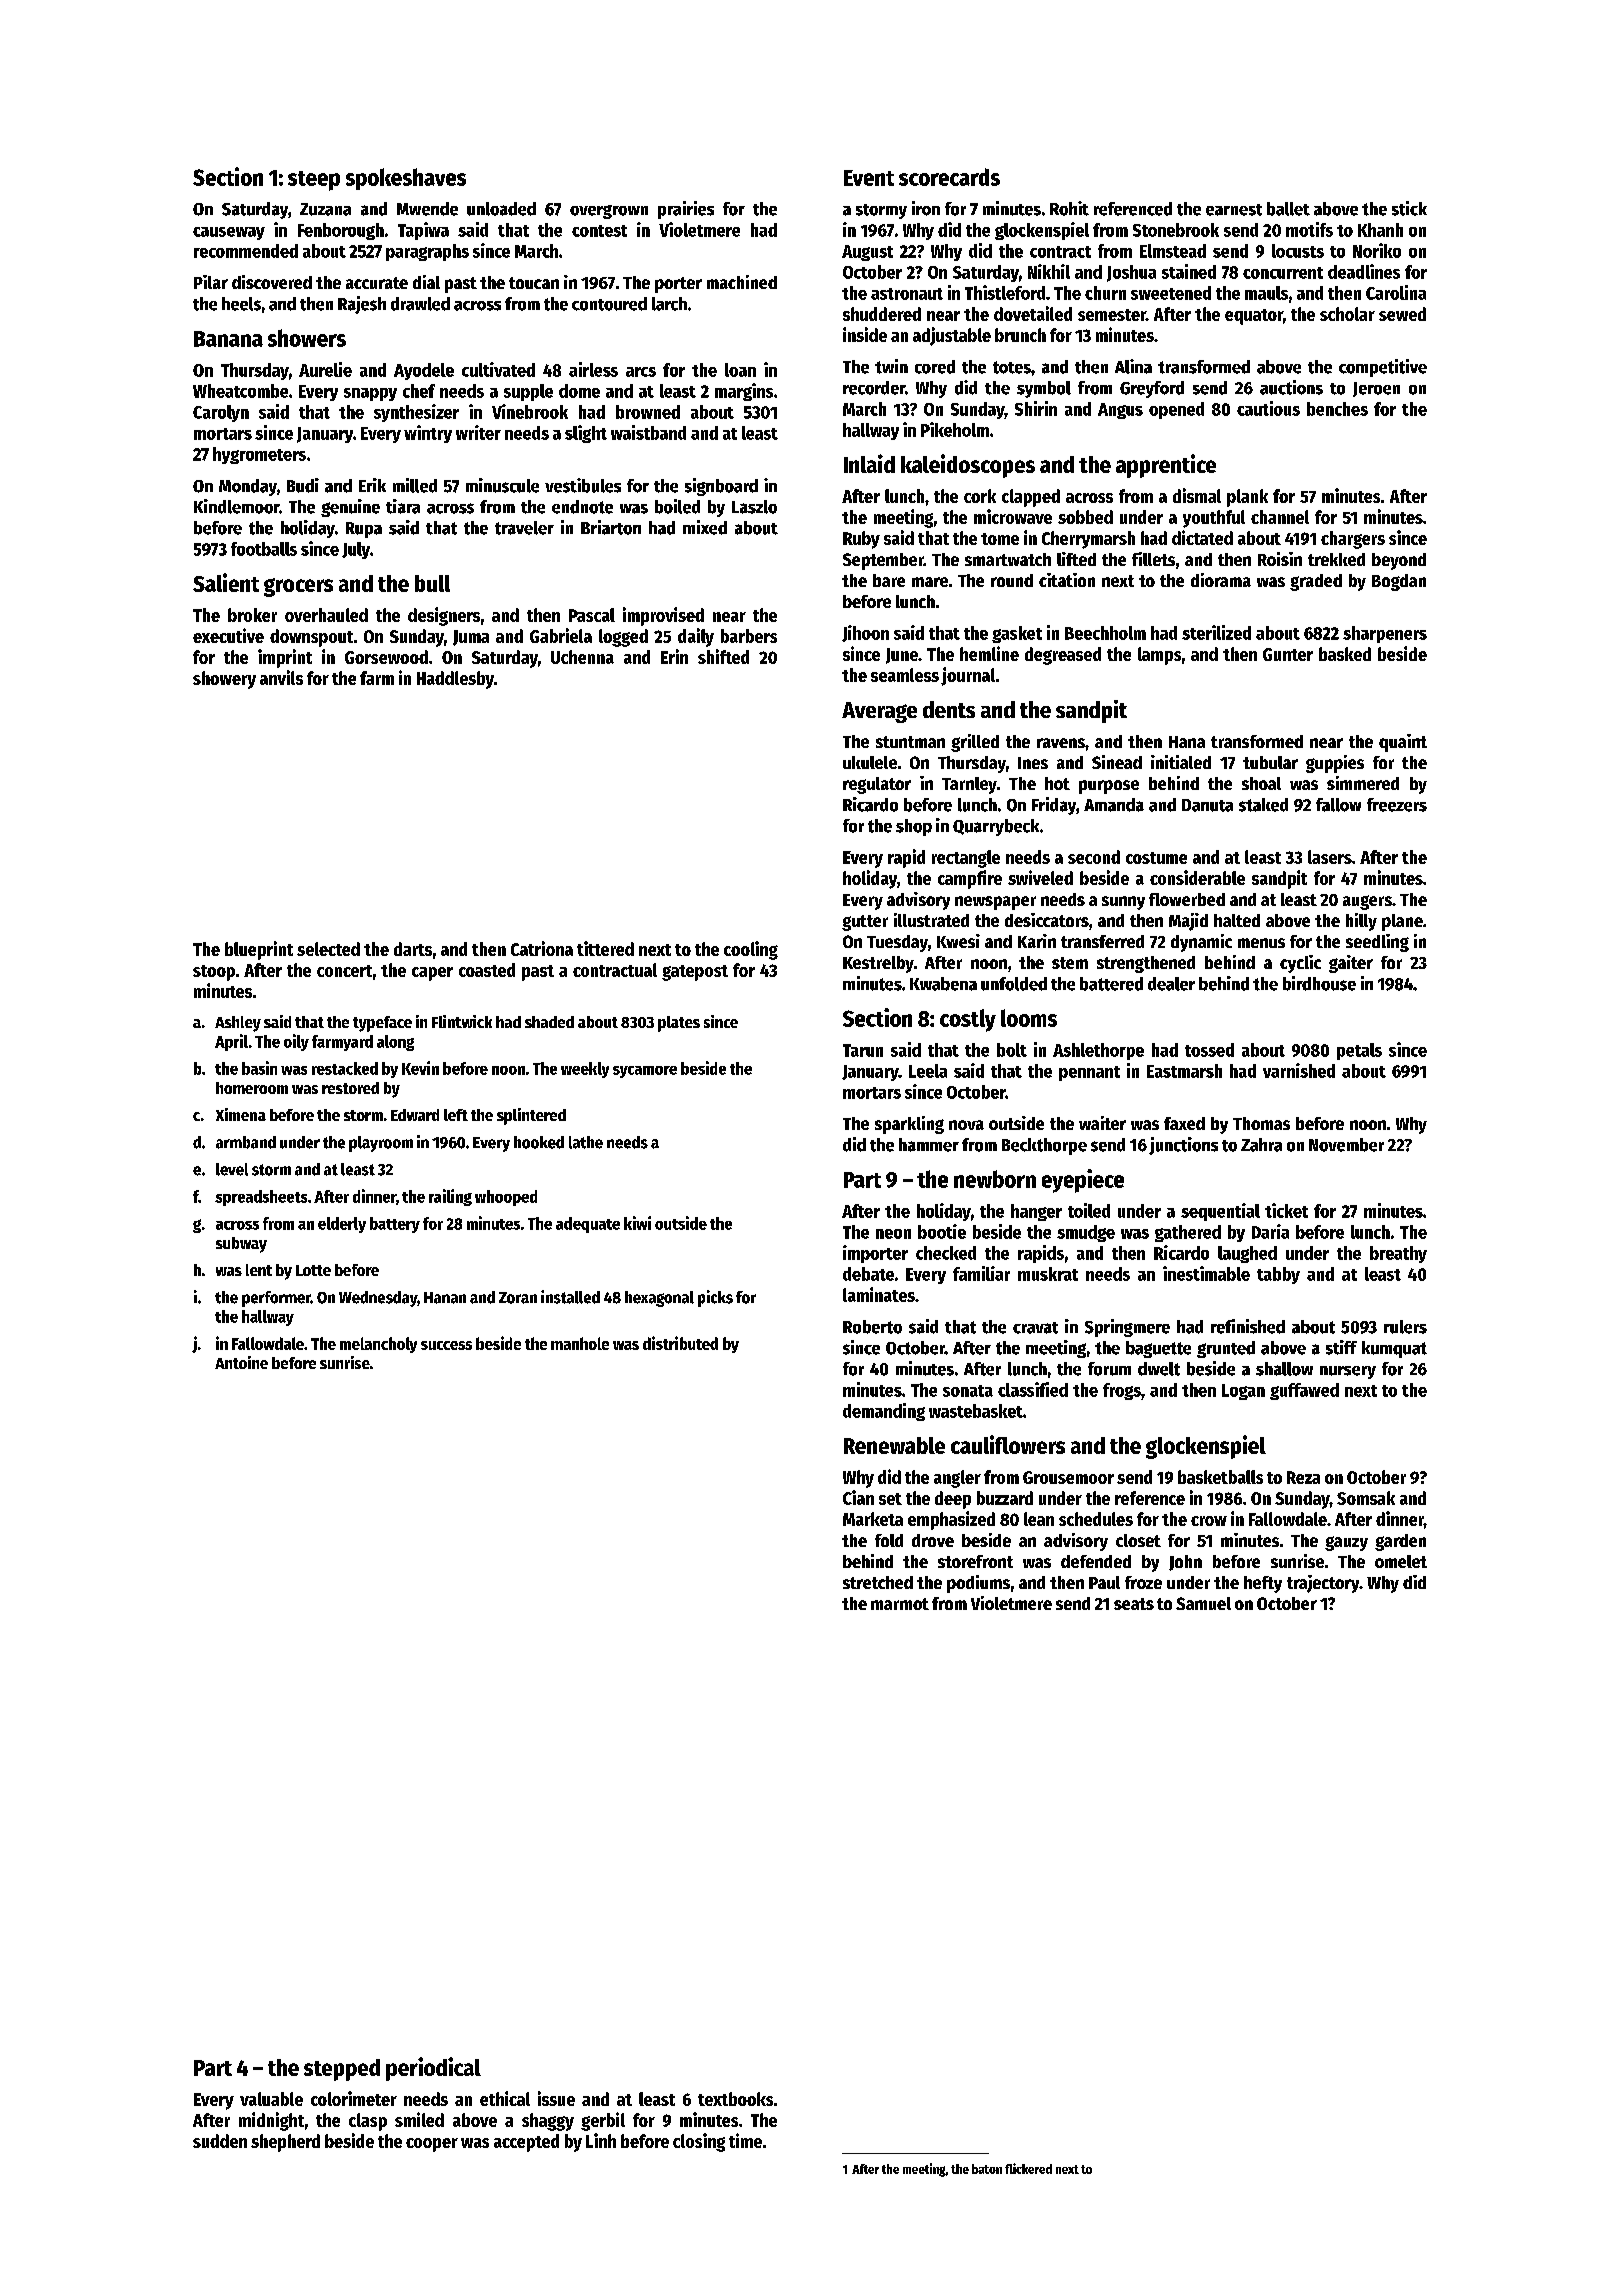 This screenshot has width=1620, height=2292. What do you see at coordinates (433, 2069) in the screenshot?
I see `periodical` at bounding box center [433, 2069].
